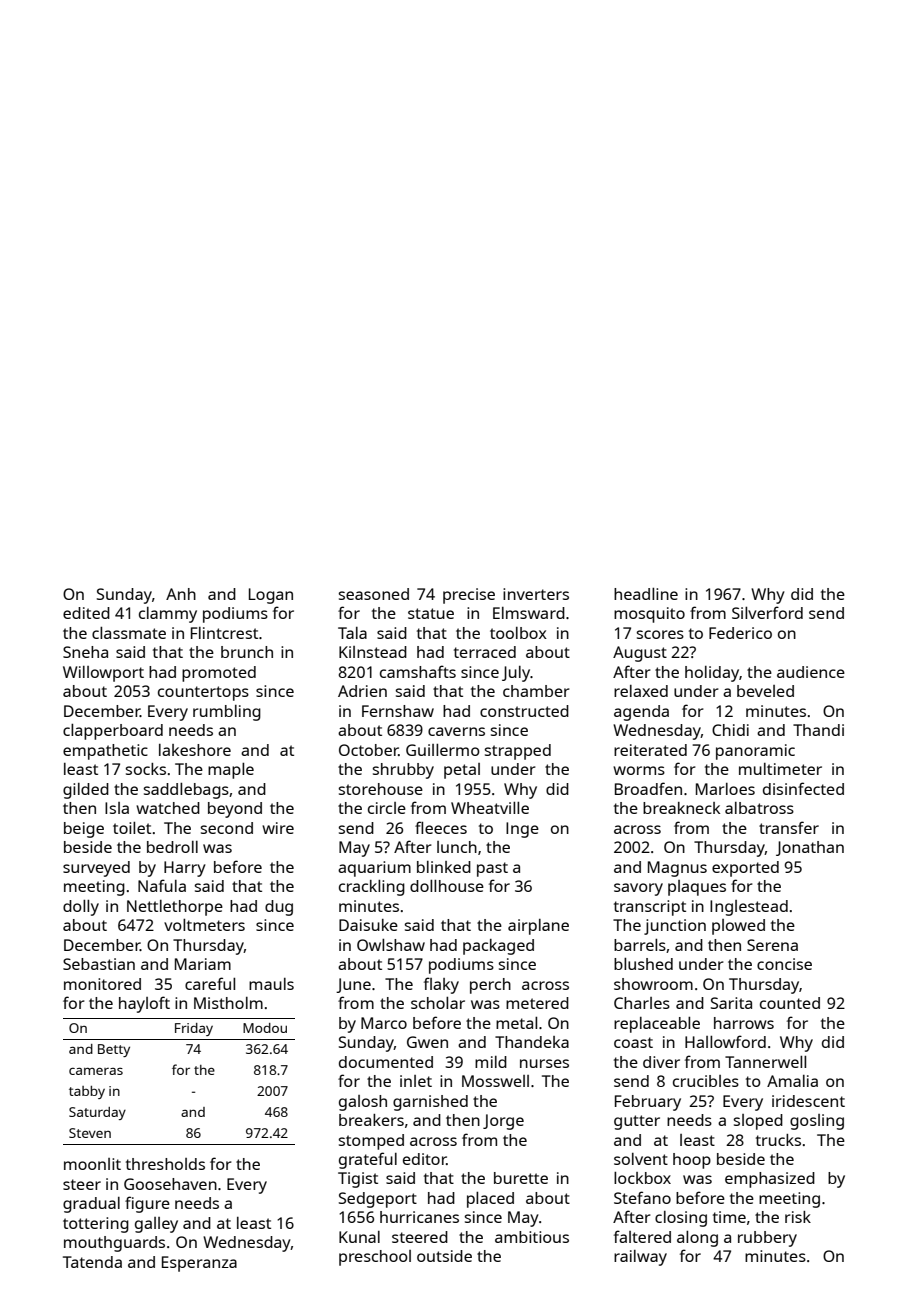 The height and width of the screenshot is (1316, 908). I want to click on panoramic, so click(755, 752).
